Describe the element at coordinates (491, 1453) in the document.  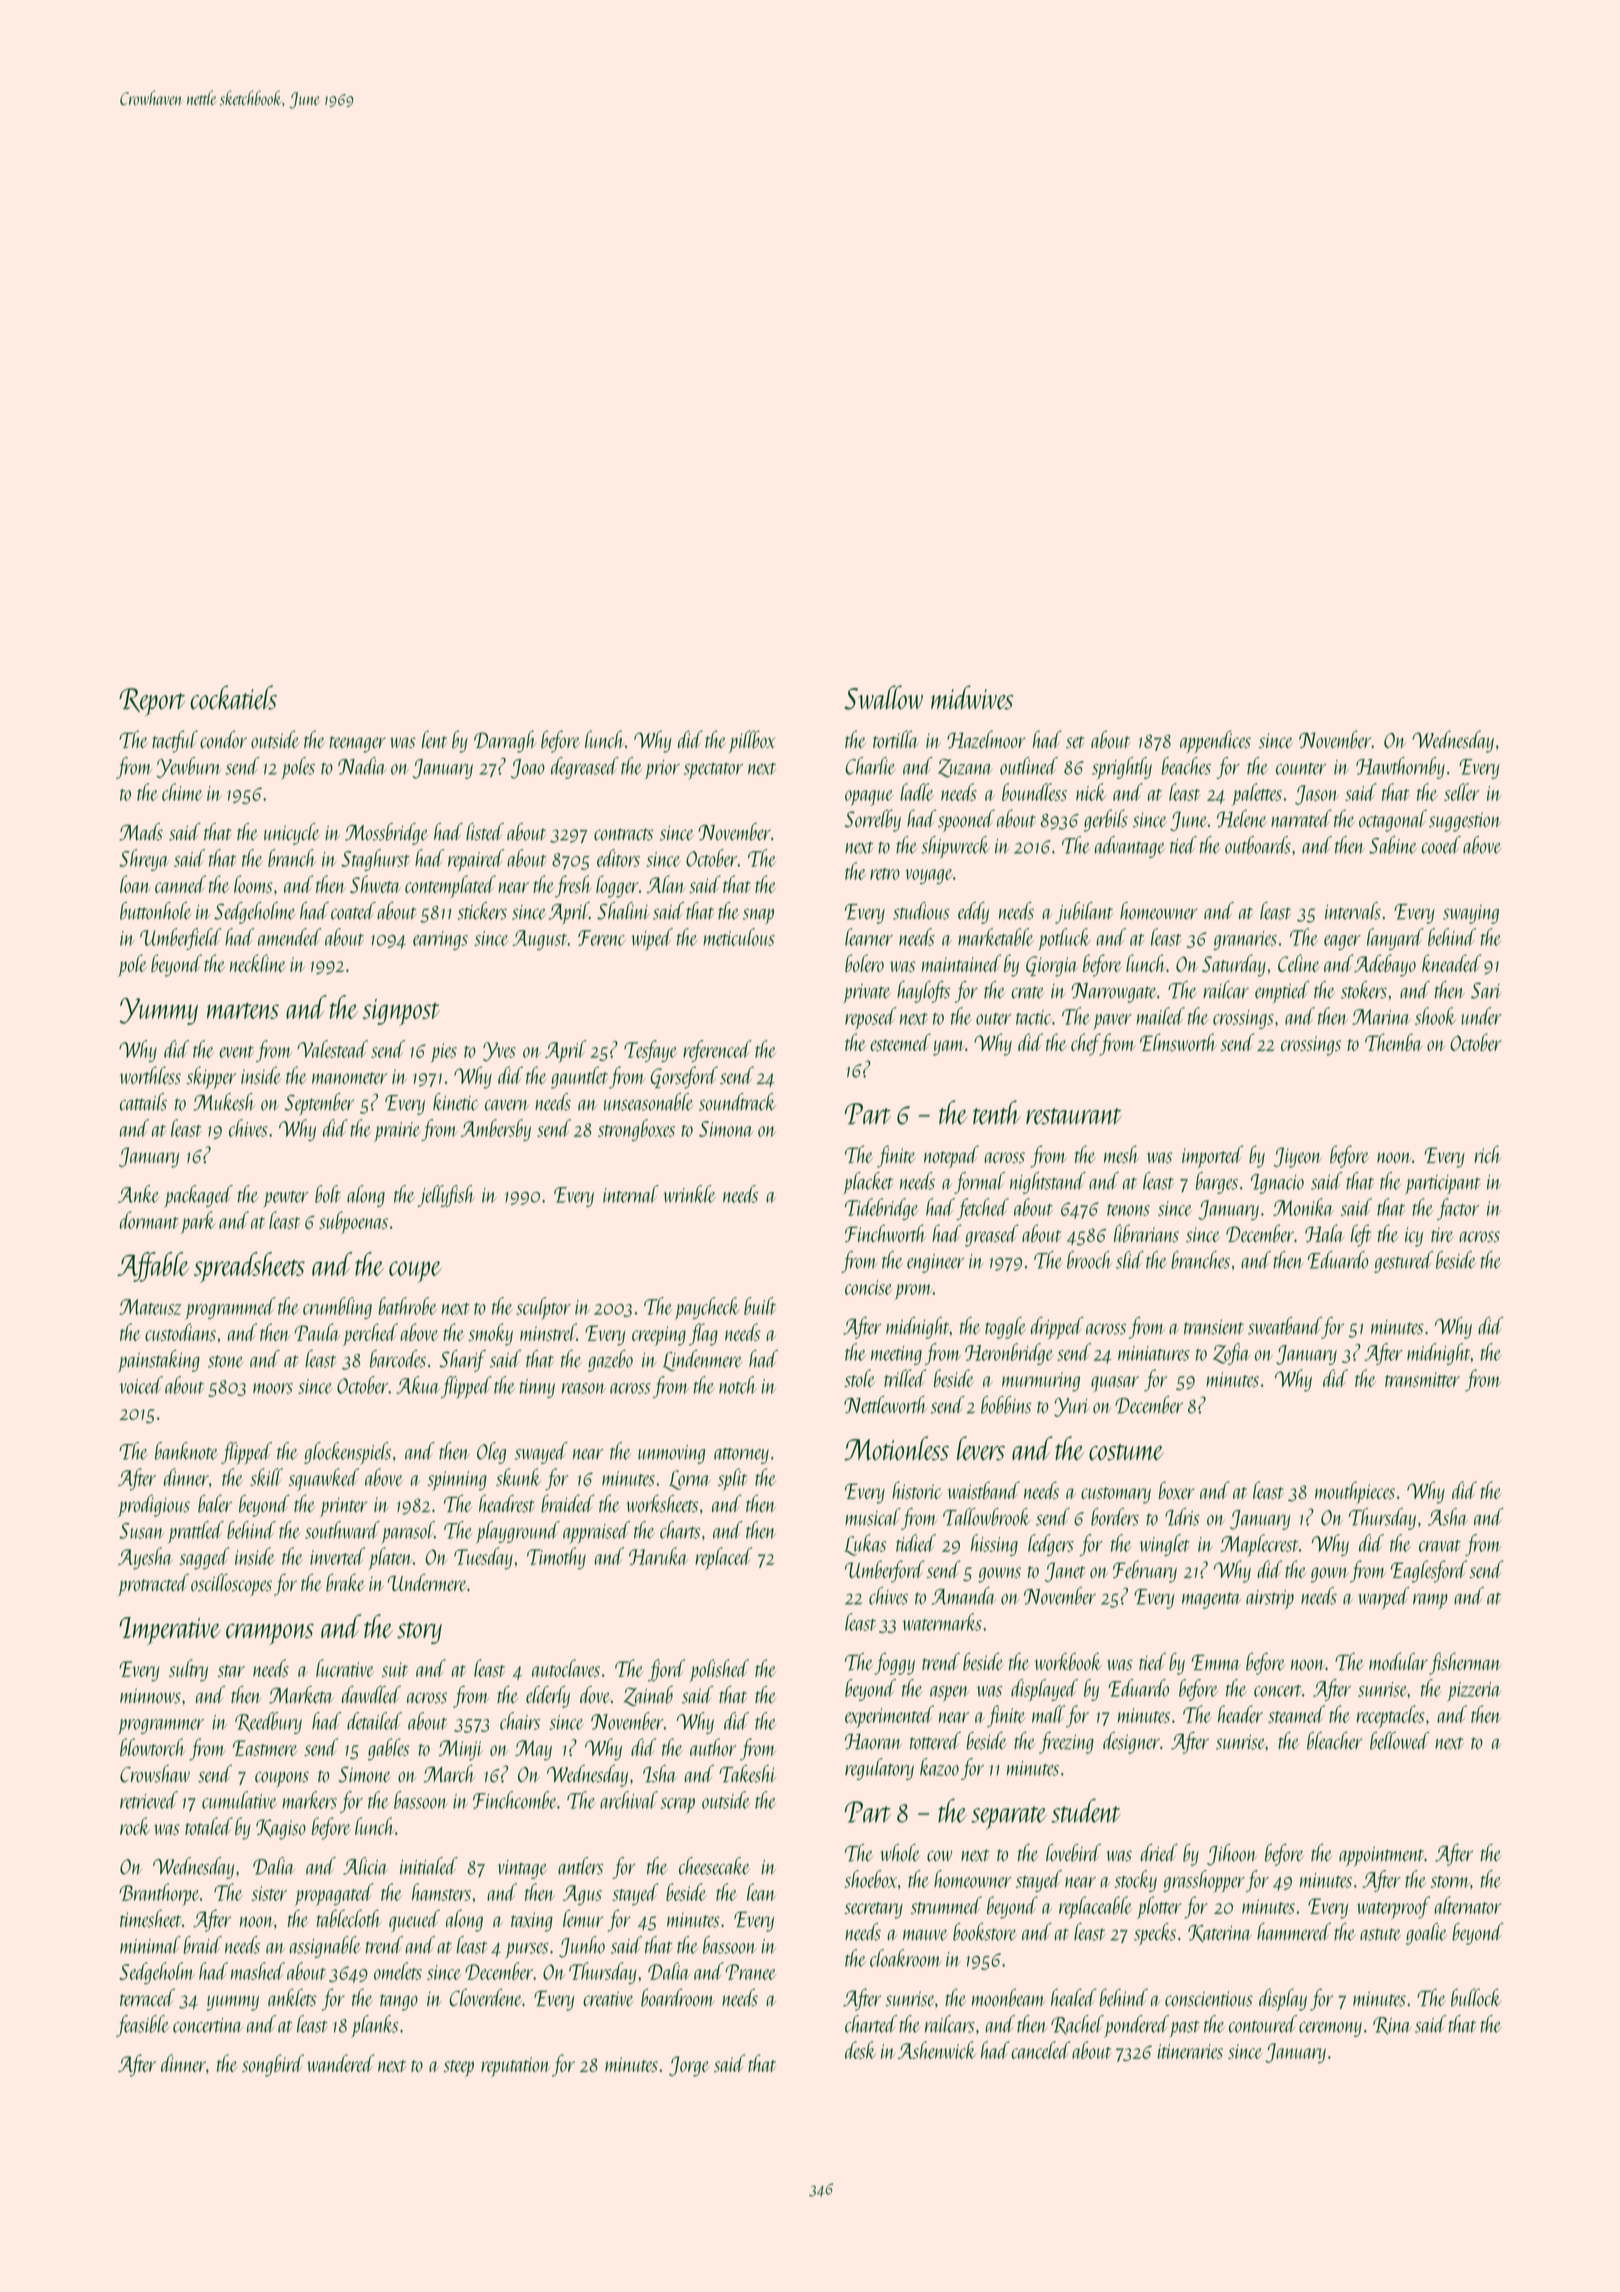
I see `Oleg` at that location.
